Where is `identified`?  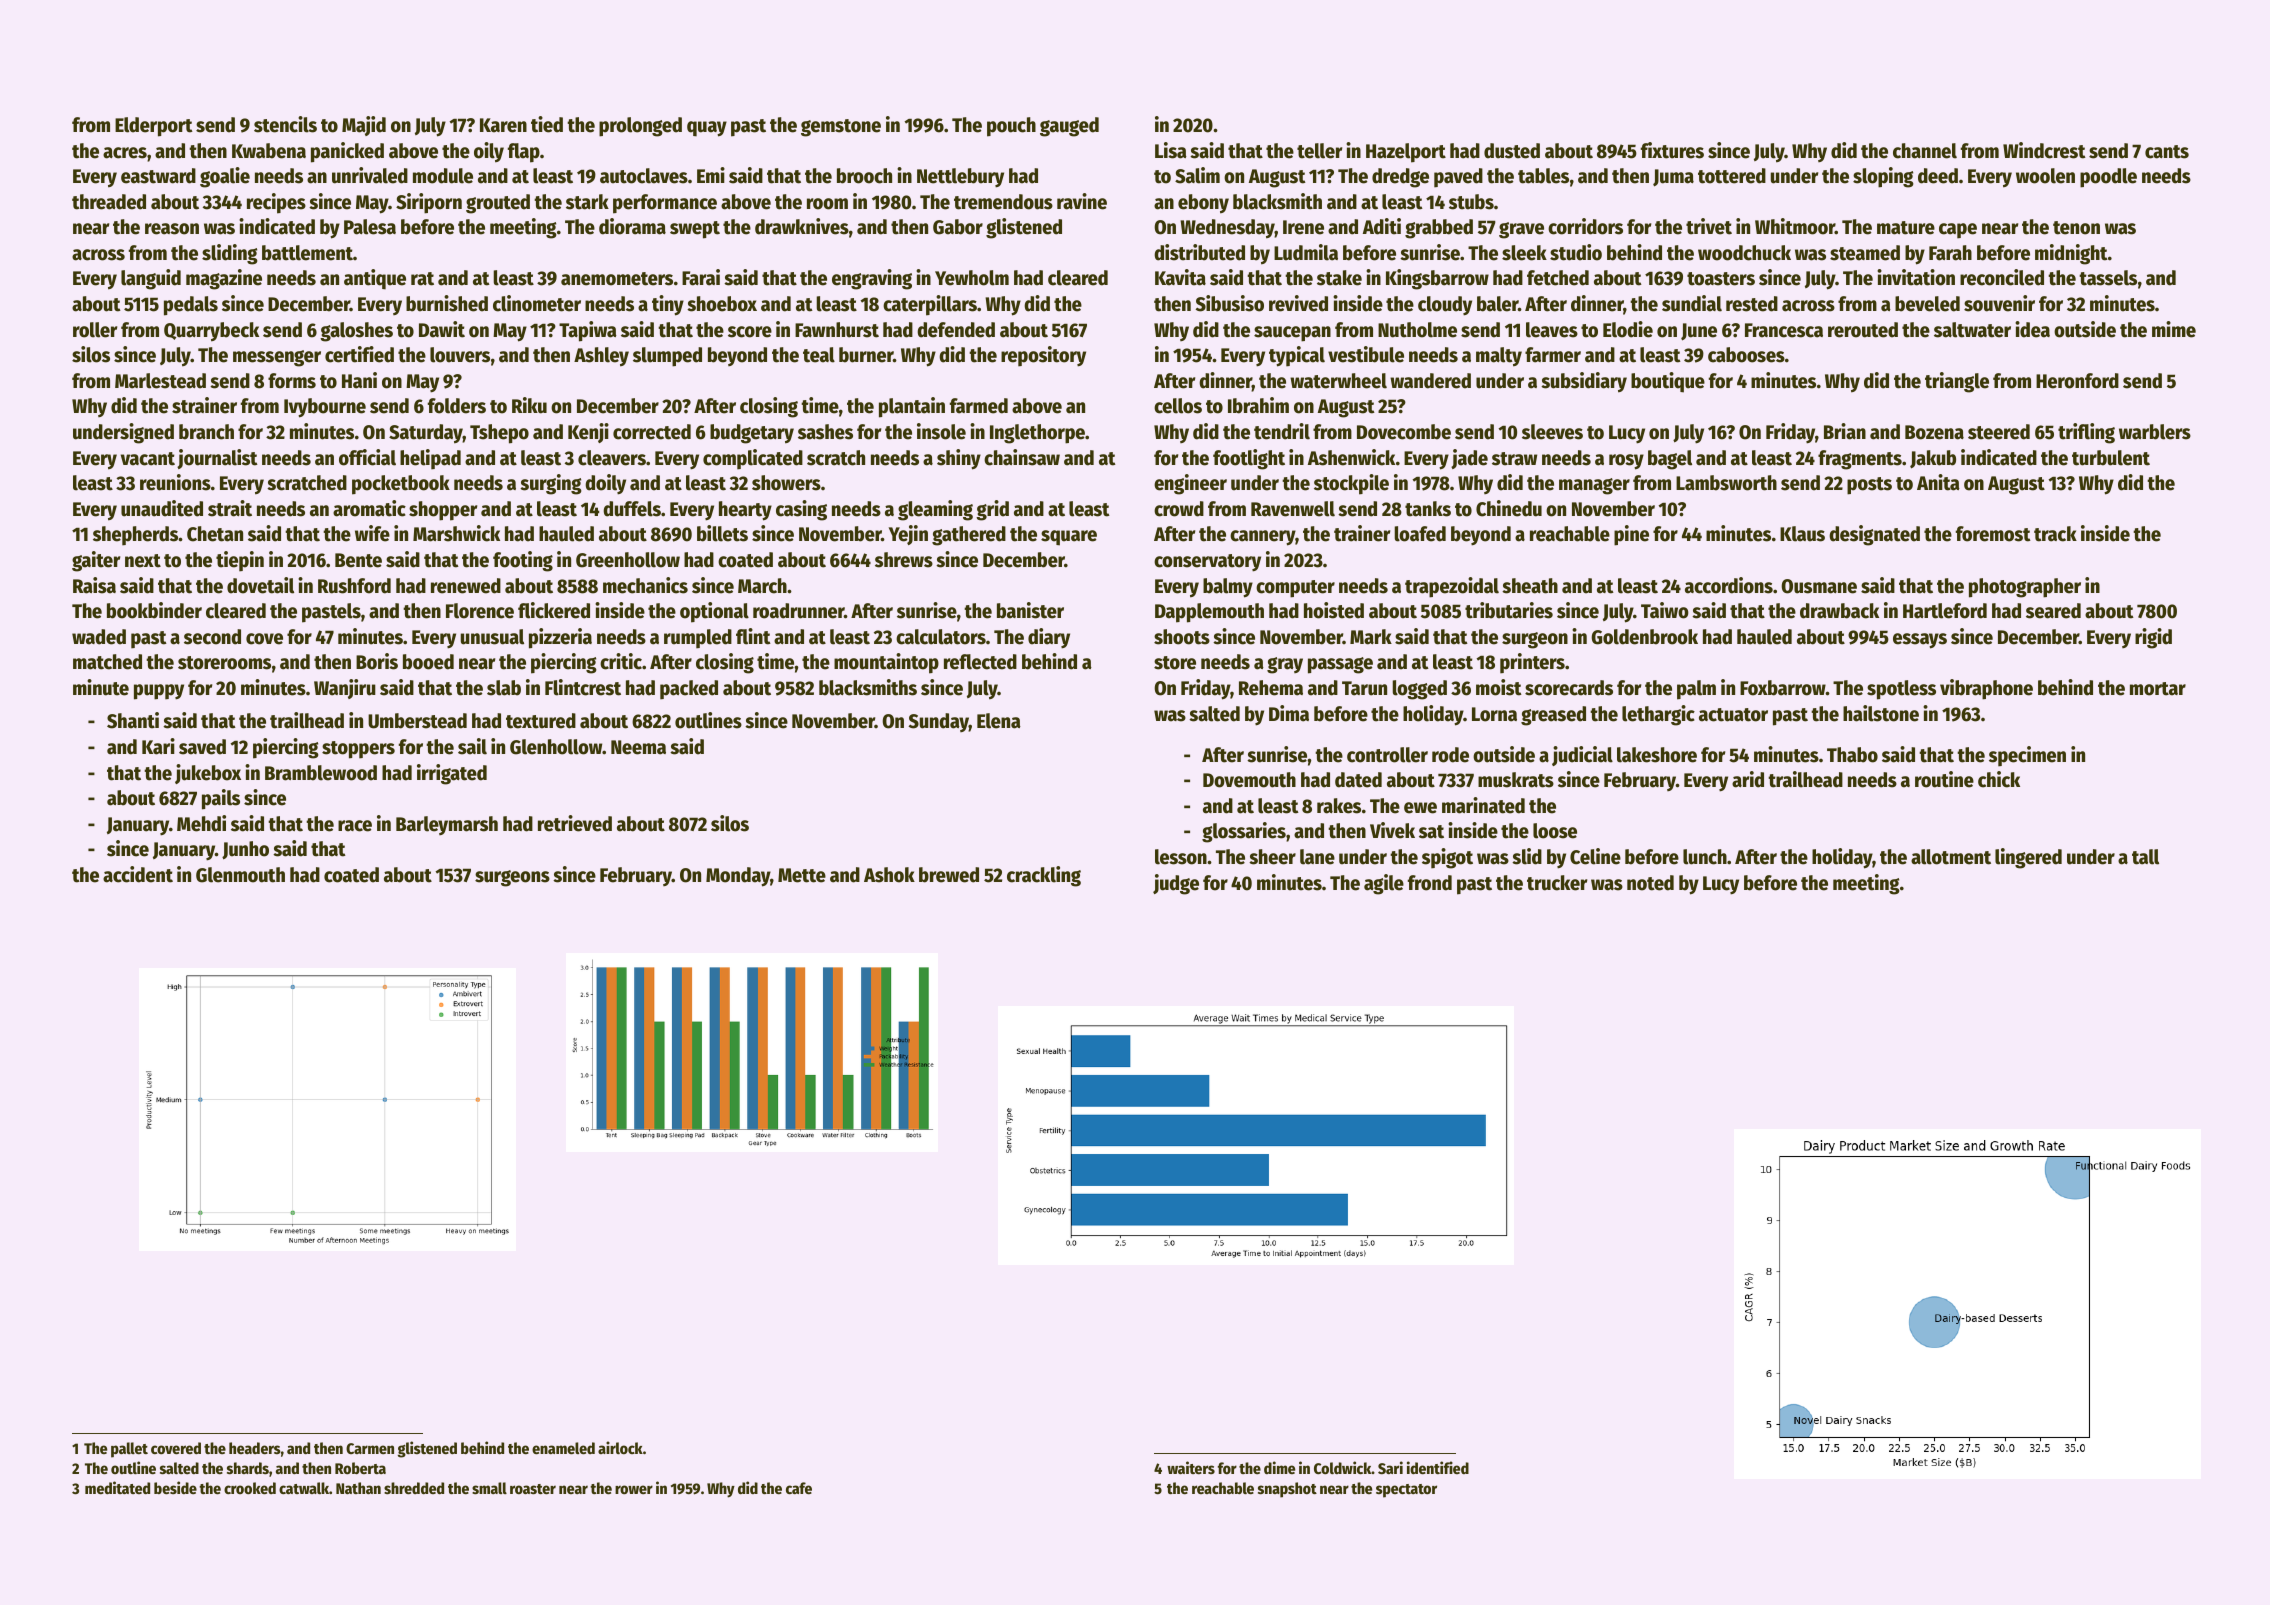
identified is located at coordinates (1438, 1467).
